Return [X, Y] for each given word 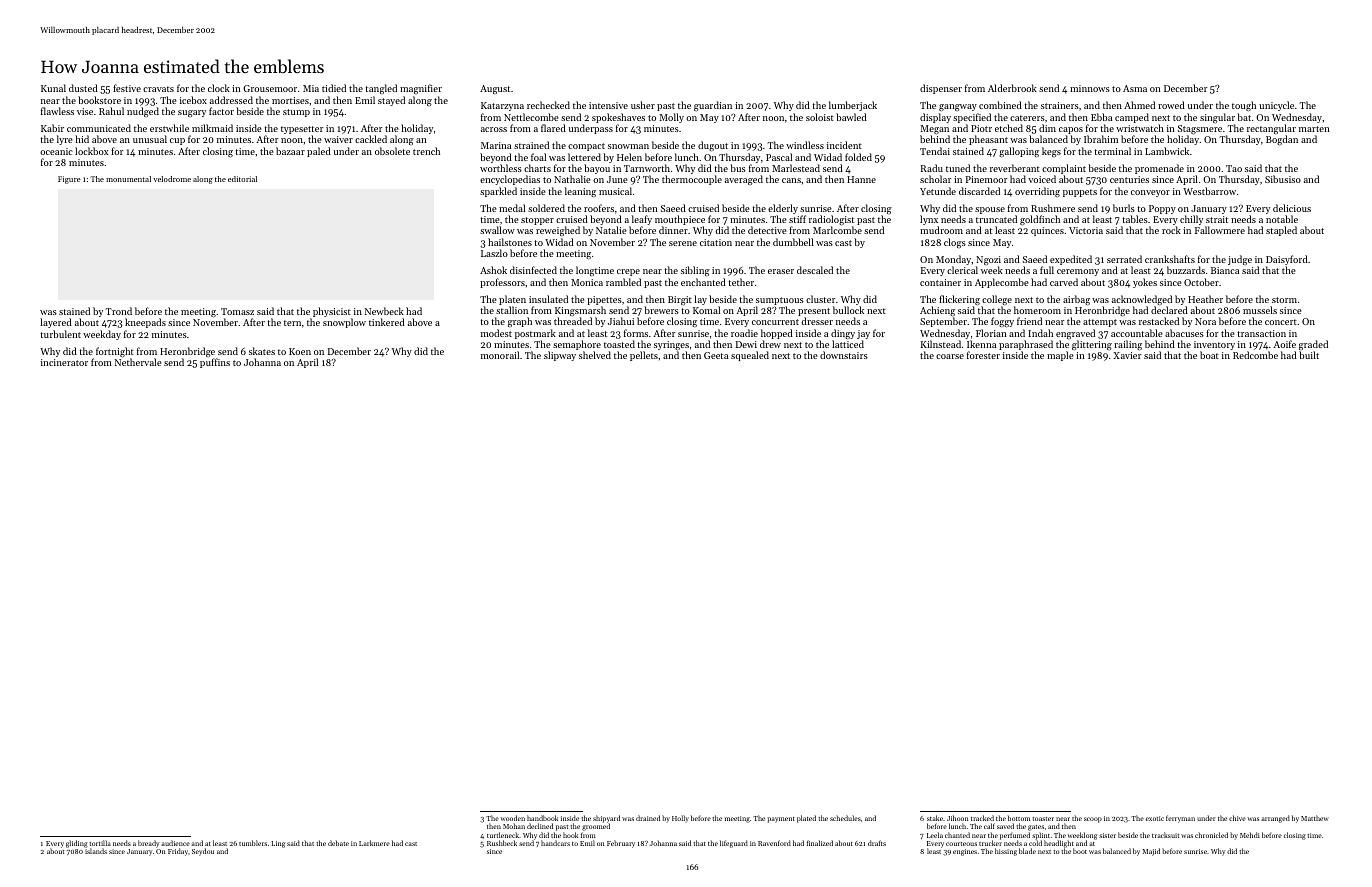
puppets [1080, 193]
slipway [560, 356]
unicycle [1276, 106]
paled [319, 152]
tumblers [253, 843]
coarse [950, 356]
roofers [599, 208]
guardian [713, 106]
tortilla [100, 843]
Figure [69, 180]
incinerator [64, 362]
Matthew [1315, 818]
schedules [845, 818]
